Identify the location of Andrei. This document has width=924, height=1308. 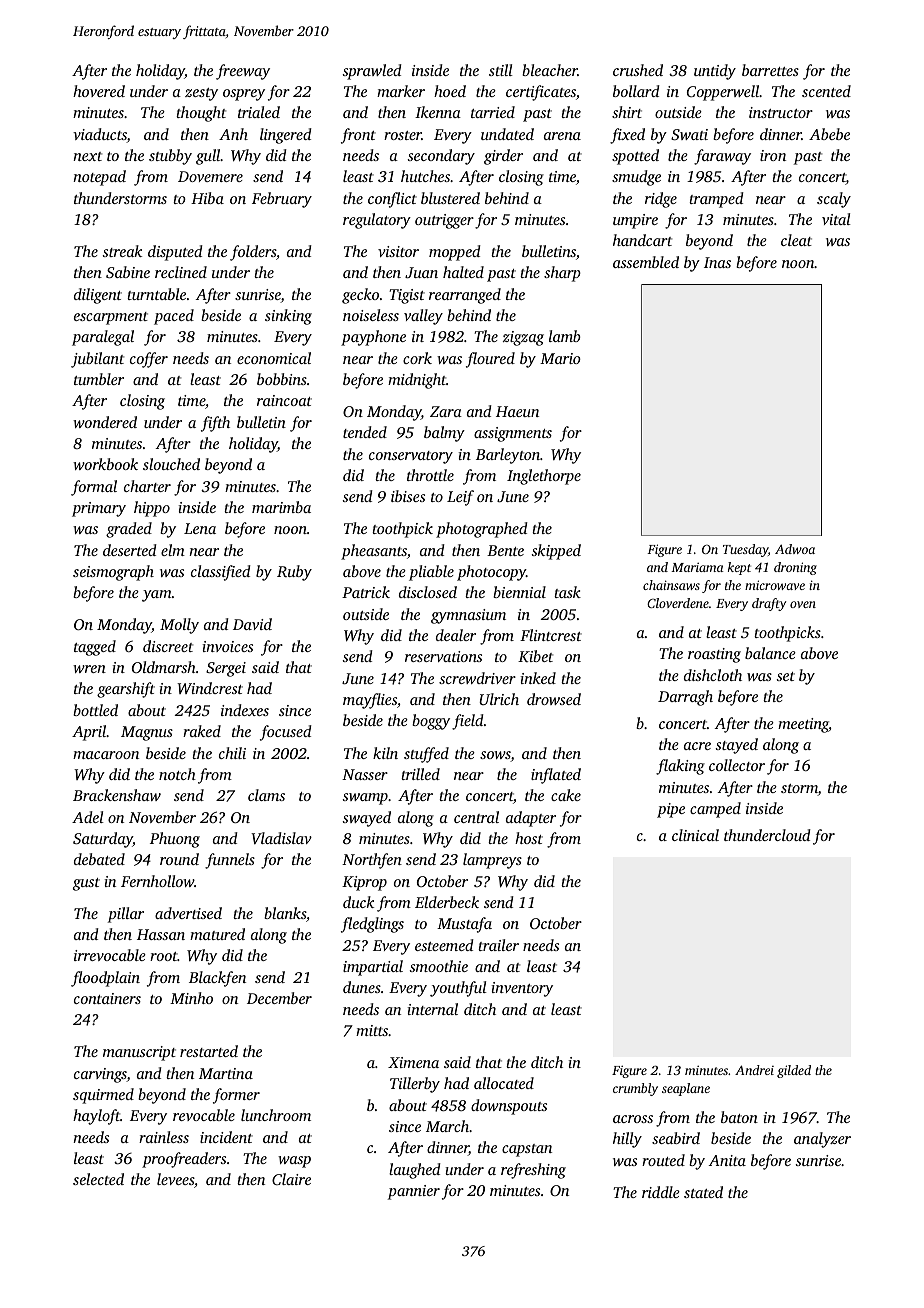
(754, 1070).
